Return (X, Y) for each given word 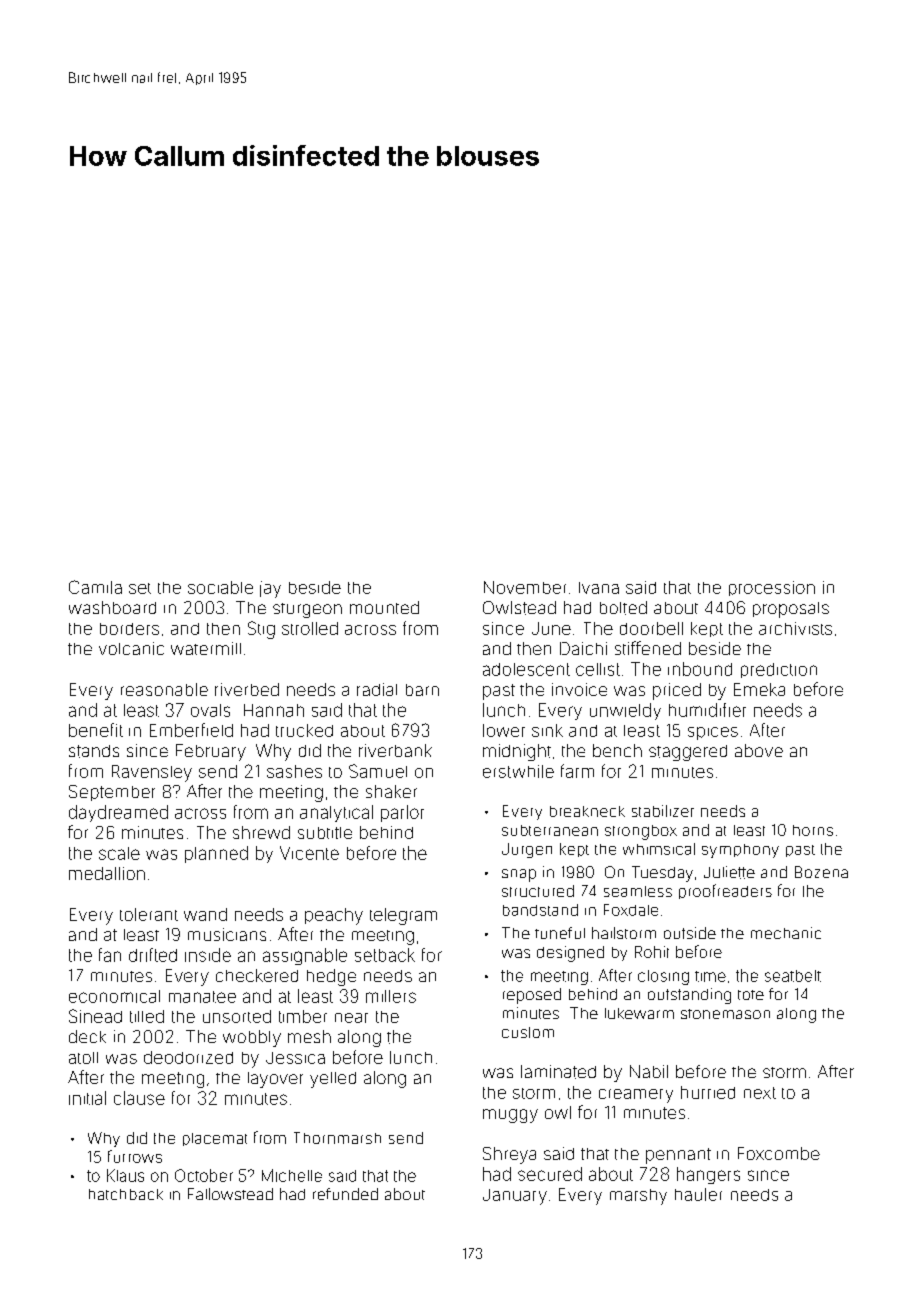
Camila (95, 587)
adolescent (526, 669)
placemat (215, 1139)
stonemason (725, 1014)
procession (772, 588)
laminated (558, 1072)
